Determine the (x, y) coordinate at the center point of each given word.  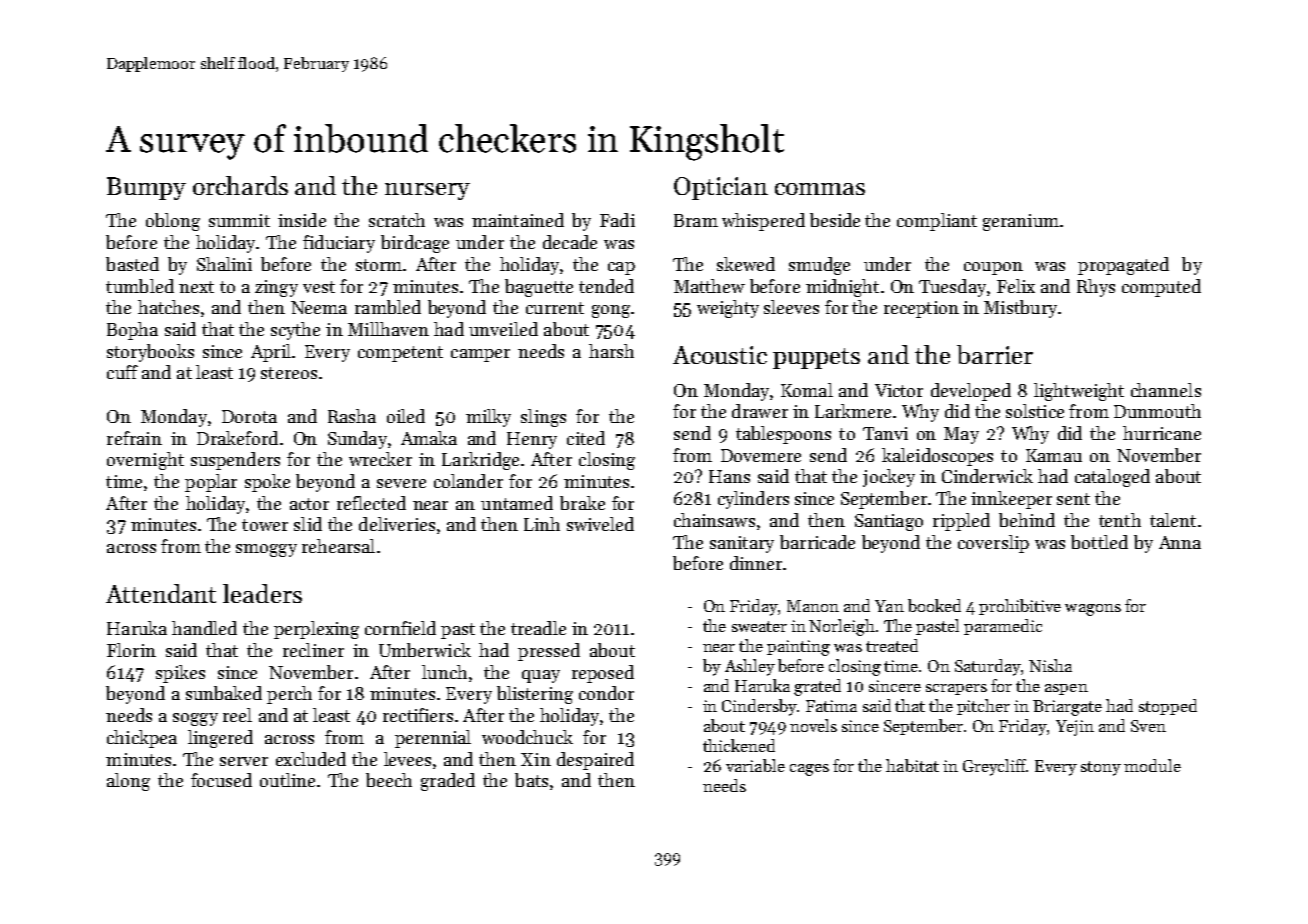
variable (755, 765)
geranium (1021, 222)
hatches (168, 307)
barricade (817, 542)
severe (401, 483)
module (1152, 765)
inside (302, 220)
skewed (746, 264)
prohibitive (1020, 607)
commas (820, 189)
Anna (1180, 542)
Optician (721, 188)
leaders (262, 593)
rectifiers (418, 715)
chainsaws (714, 520)
